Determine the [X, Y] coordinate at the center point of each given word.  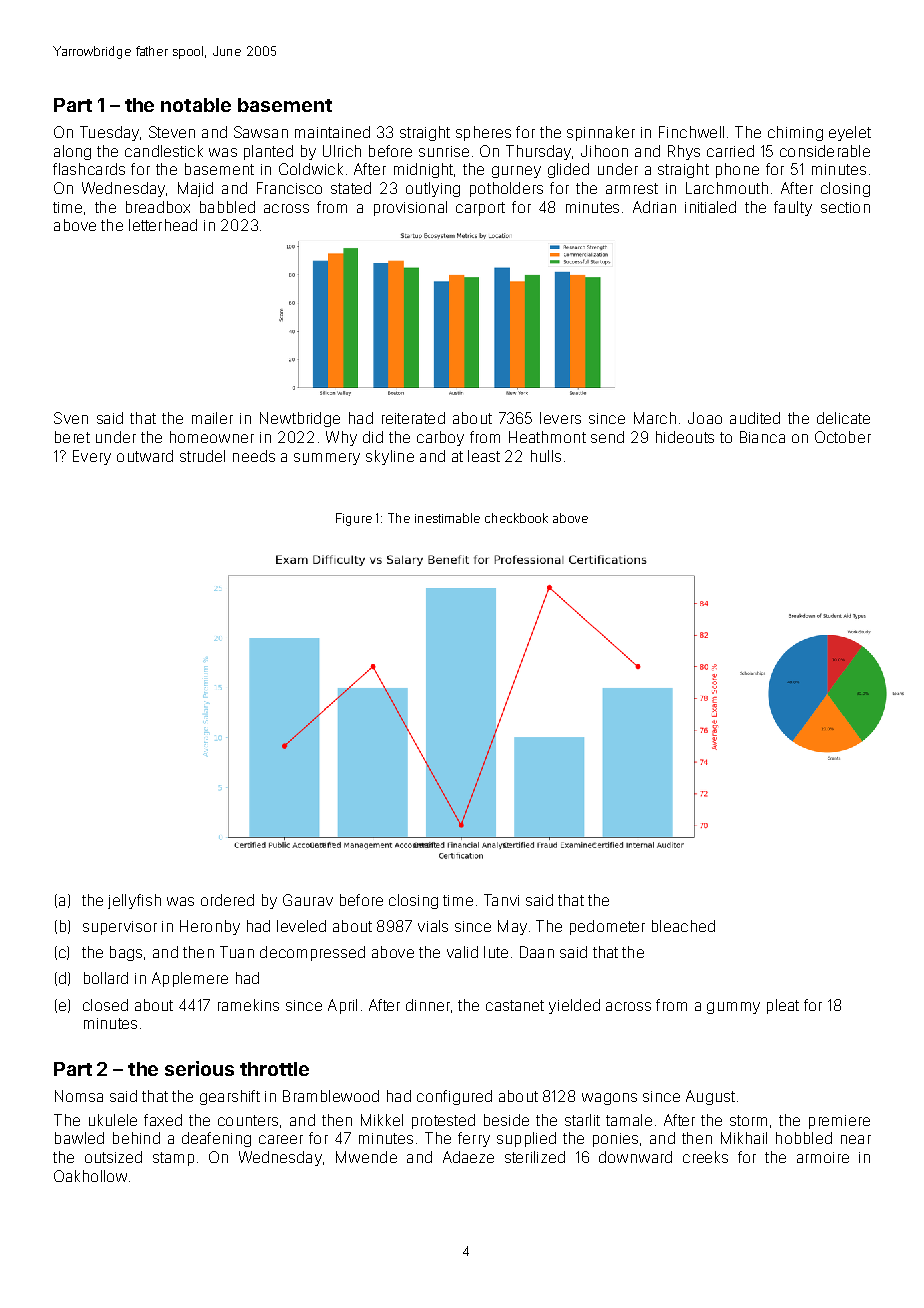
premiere [839, 1122]
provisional [410, 208]
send [607, 437]
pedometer [607, 927]
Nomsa [79, 1096]
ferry [474, 1139]
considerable [825, 151]
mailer [212, 418]
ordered [227, 900]
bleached [683, 926]
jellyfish [134, 901]
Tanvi [501, 900]
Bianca [762, 437]
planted [268, 152]
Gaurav [308, 900]
